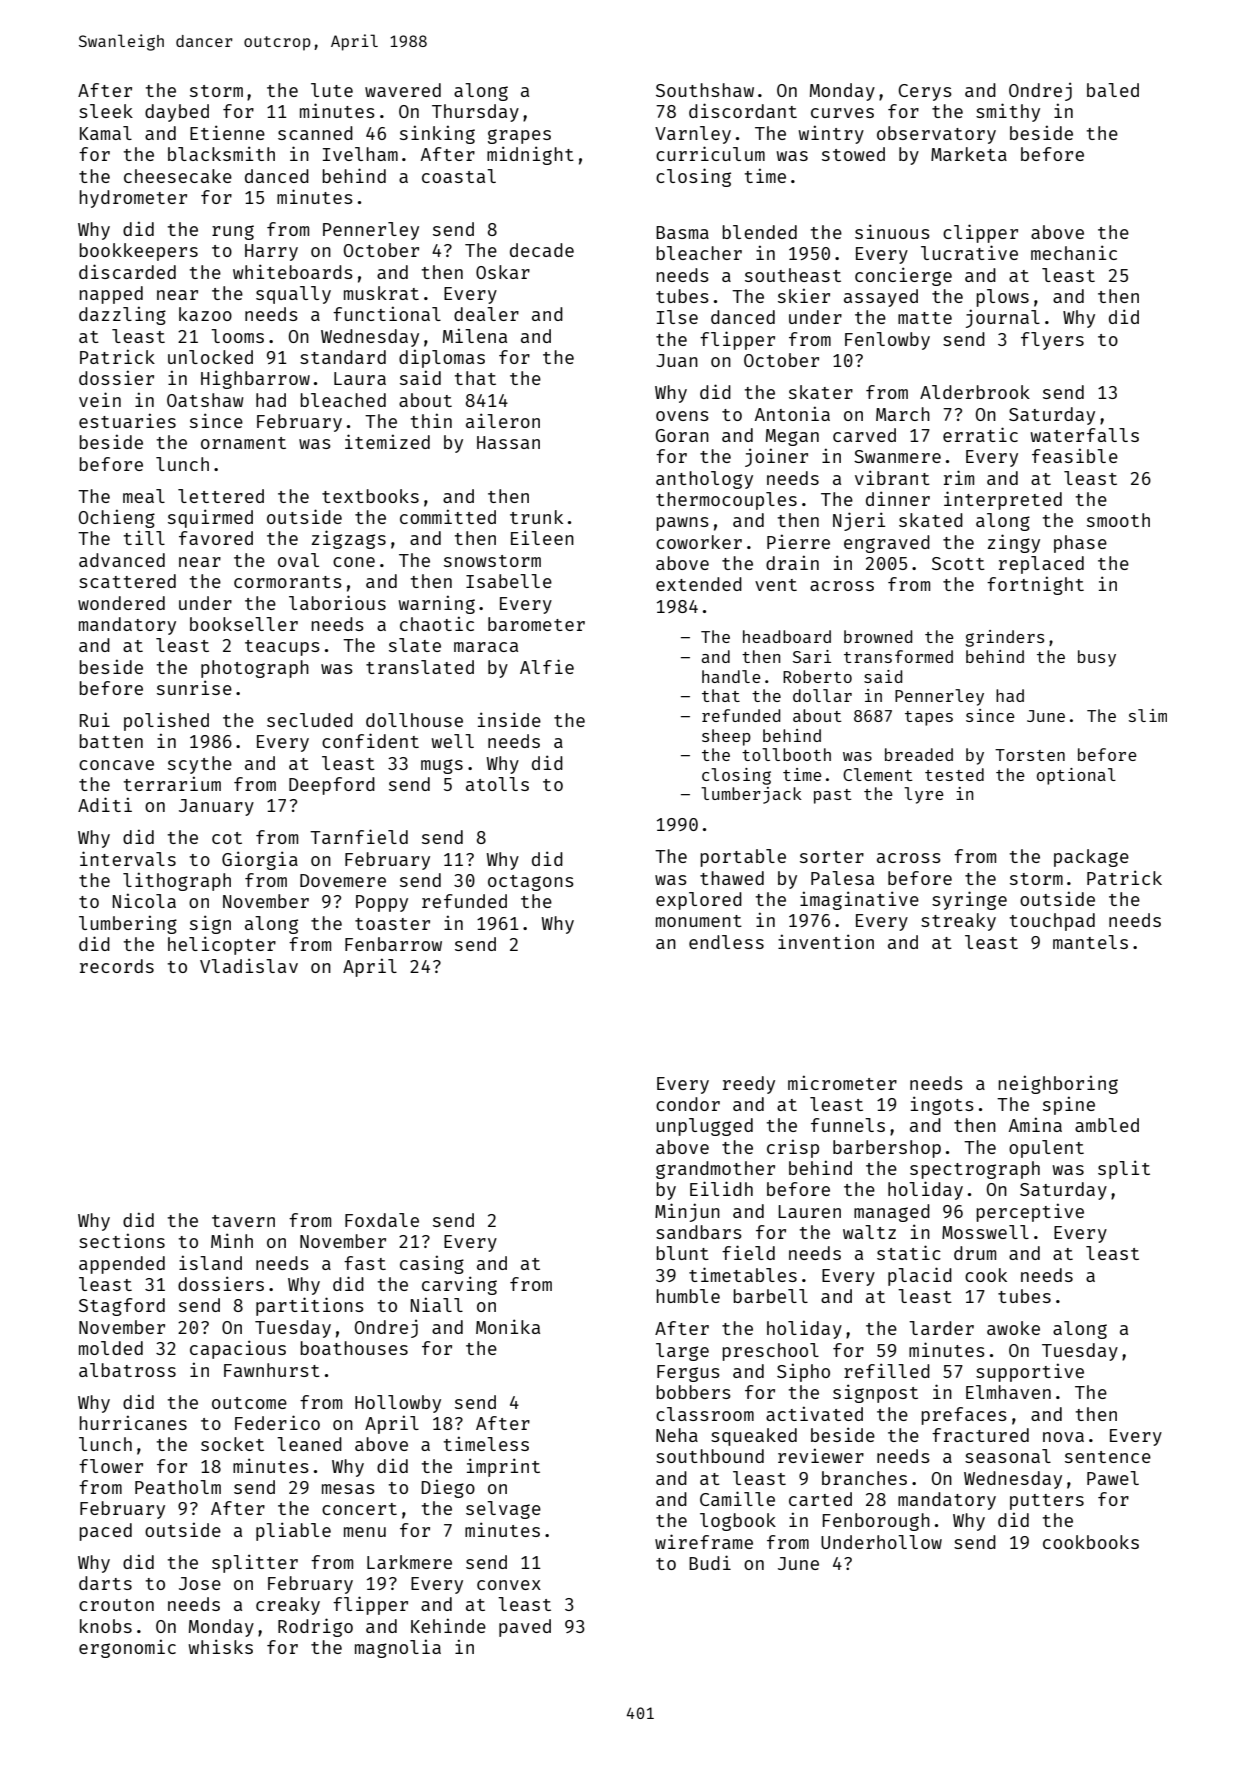 This image has height=1771, width=1252. I want to click on refilled, so click(887, 1370).
